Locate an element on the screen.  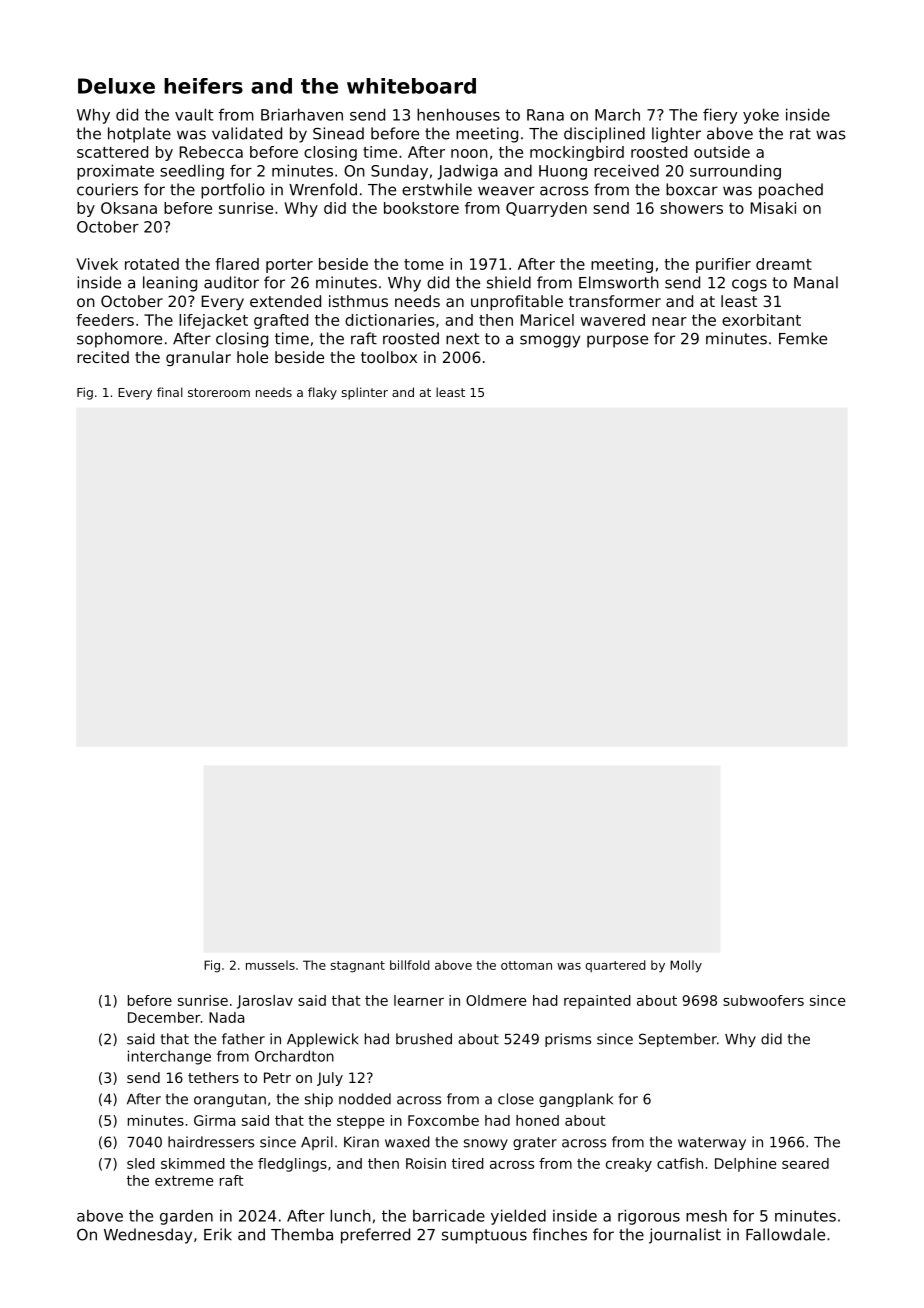
brushed is located at coordinates (424, 1039).
